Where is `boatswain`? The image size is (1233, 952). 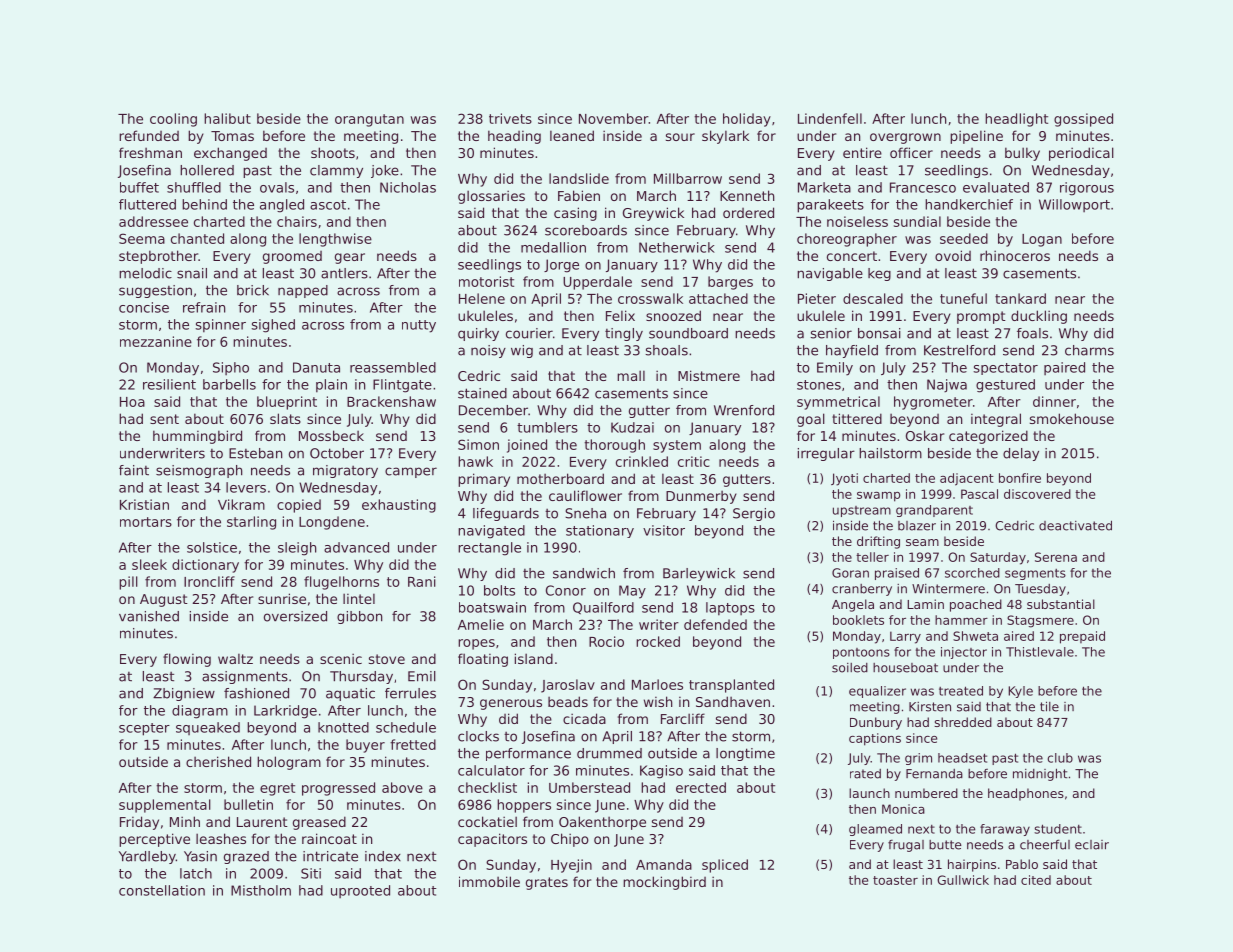 boatswain is located at coordinates (492, 607).
